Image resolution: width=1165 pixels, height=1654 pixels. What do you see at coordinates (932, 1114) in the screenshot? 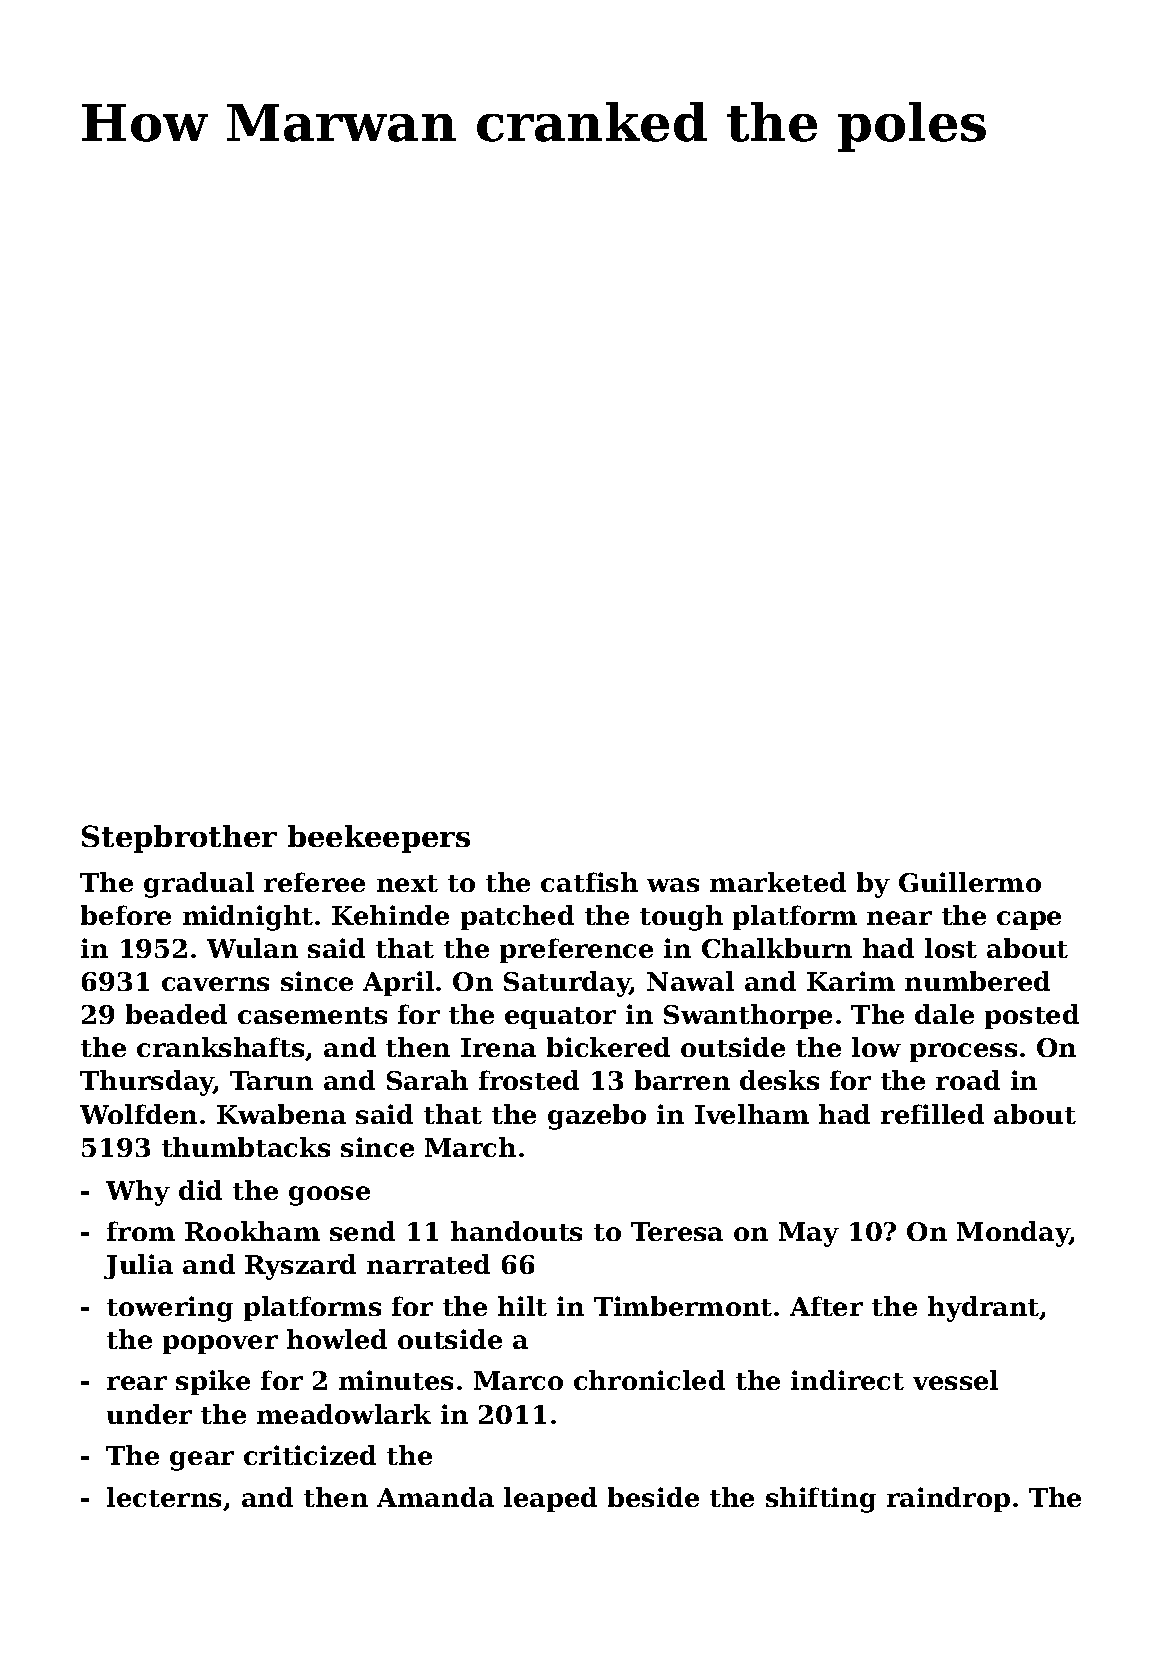
I see `refilled` at bounding box center [932, 1114].
